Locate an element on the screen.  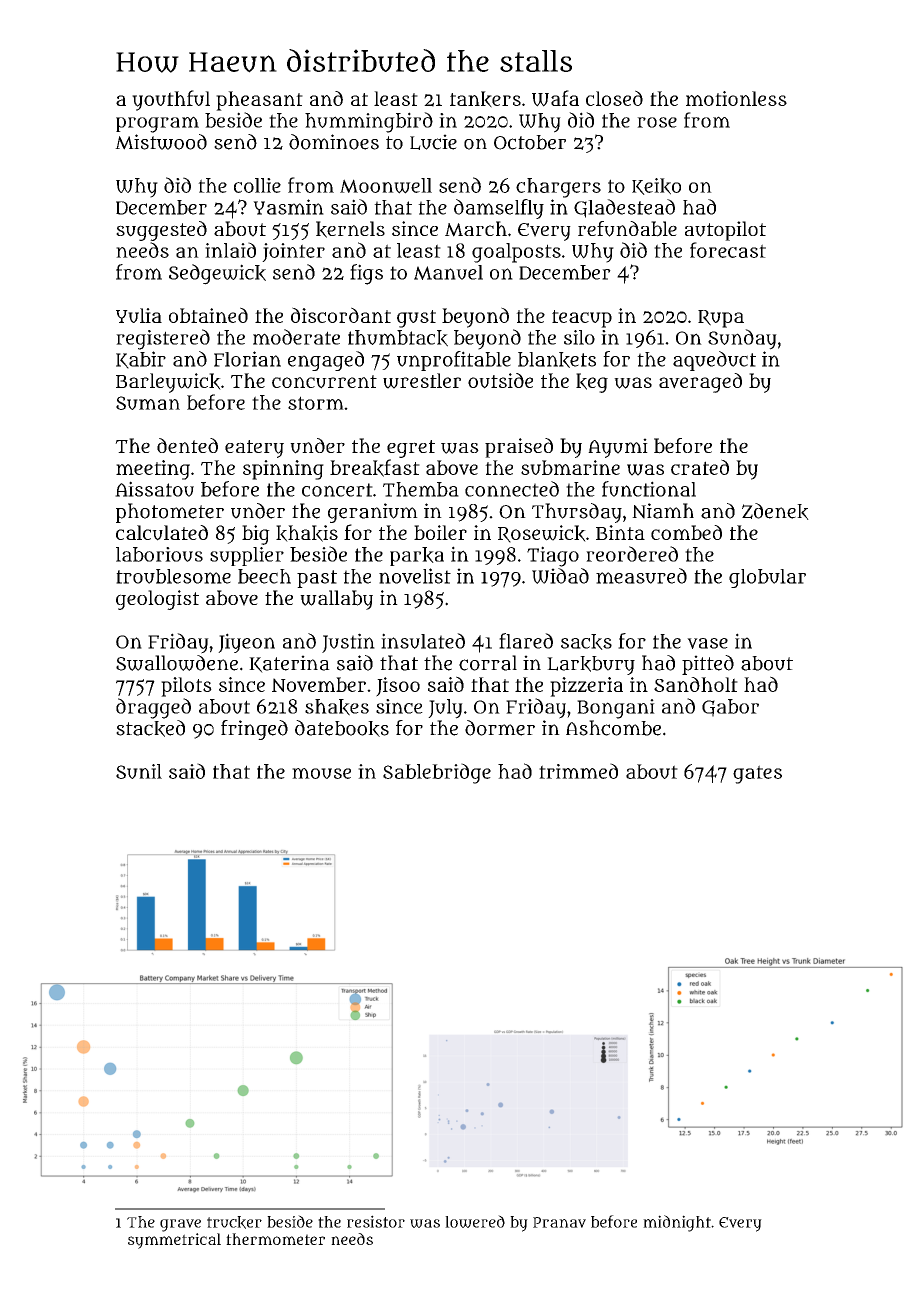
pilots is located at coordinates (186, 687).
